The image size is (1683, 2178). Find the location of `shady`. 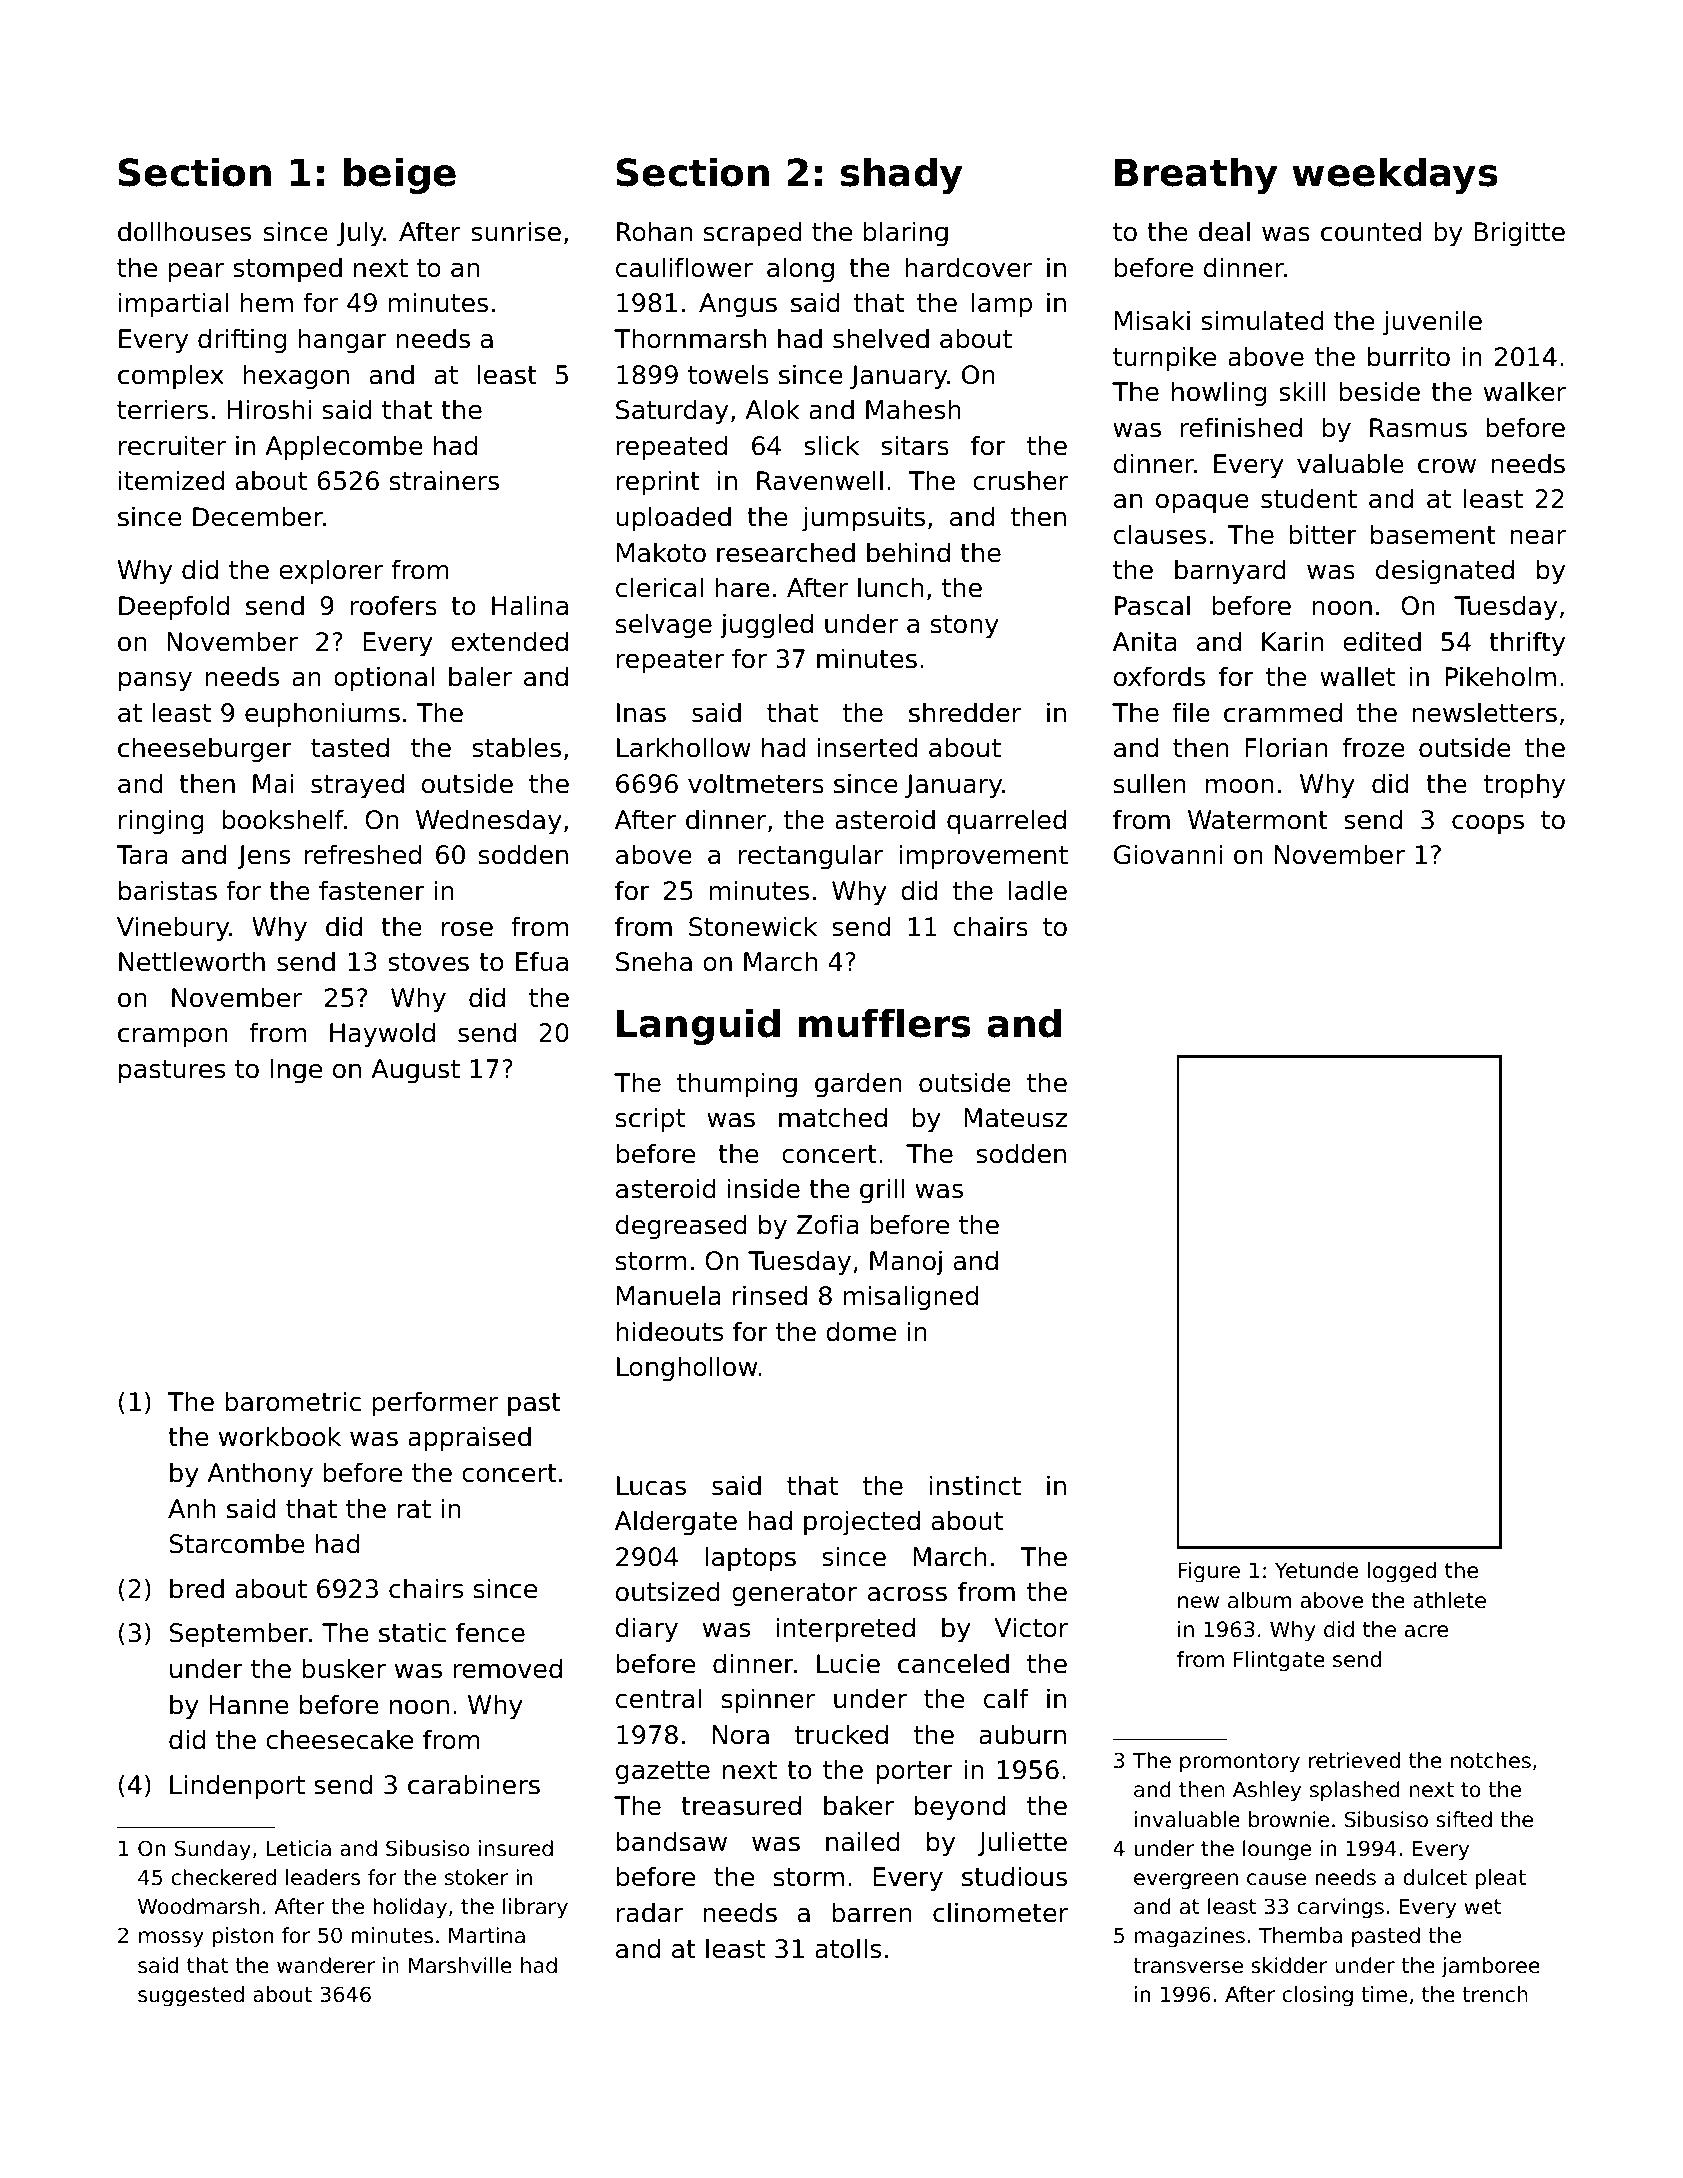

shady is located at coordinates (902, 175).
